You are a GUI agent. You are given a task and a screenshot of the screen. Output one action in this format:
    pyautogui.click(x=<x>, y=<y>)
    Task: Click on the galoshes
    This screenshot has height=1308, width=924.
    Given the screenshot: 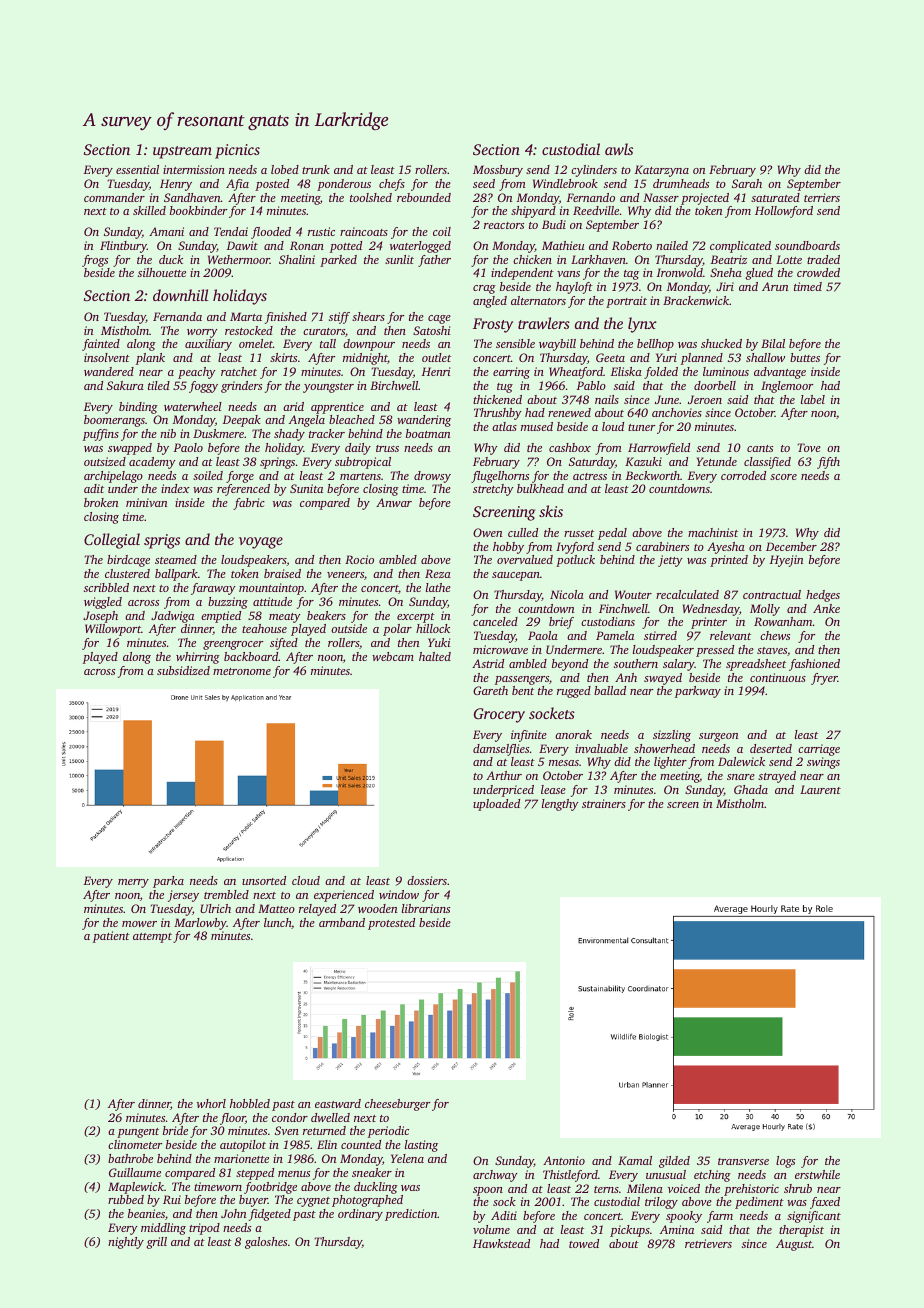 What is the action you would take?
    pyautogui.click(x=266, y=1243)
